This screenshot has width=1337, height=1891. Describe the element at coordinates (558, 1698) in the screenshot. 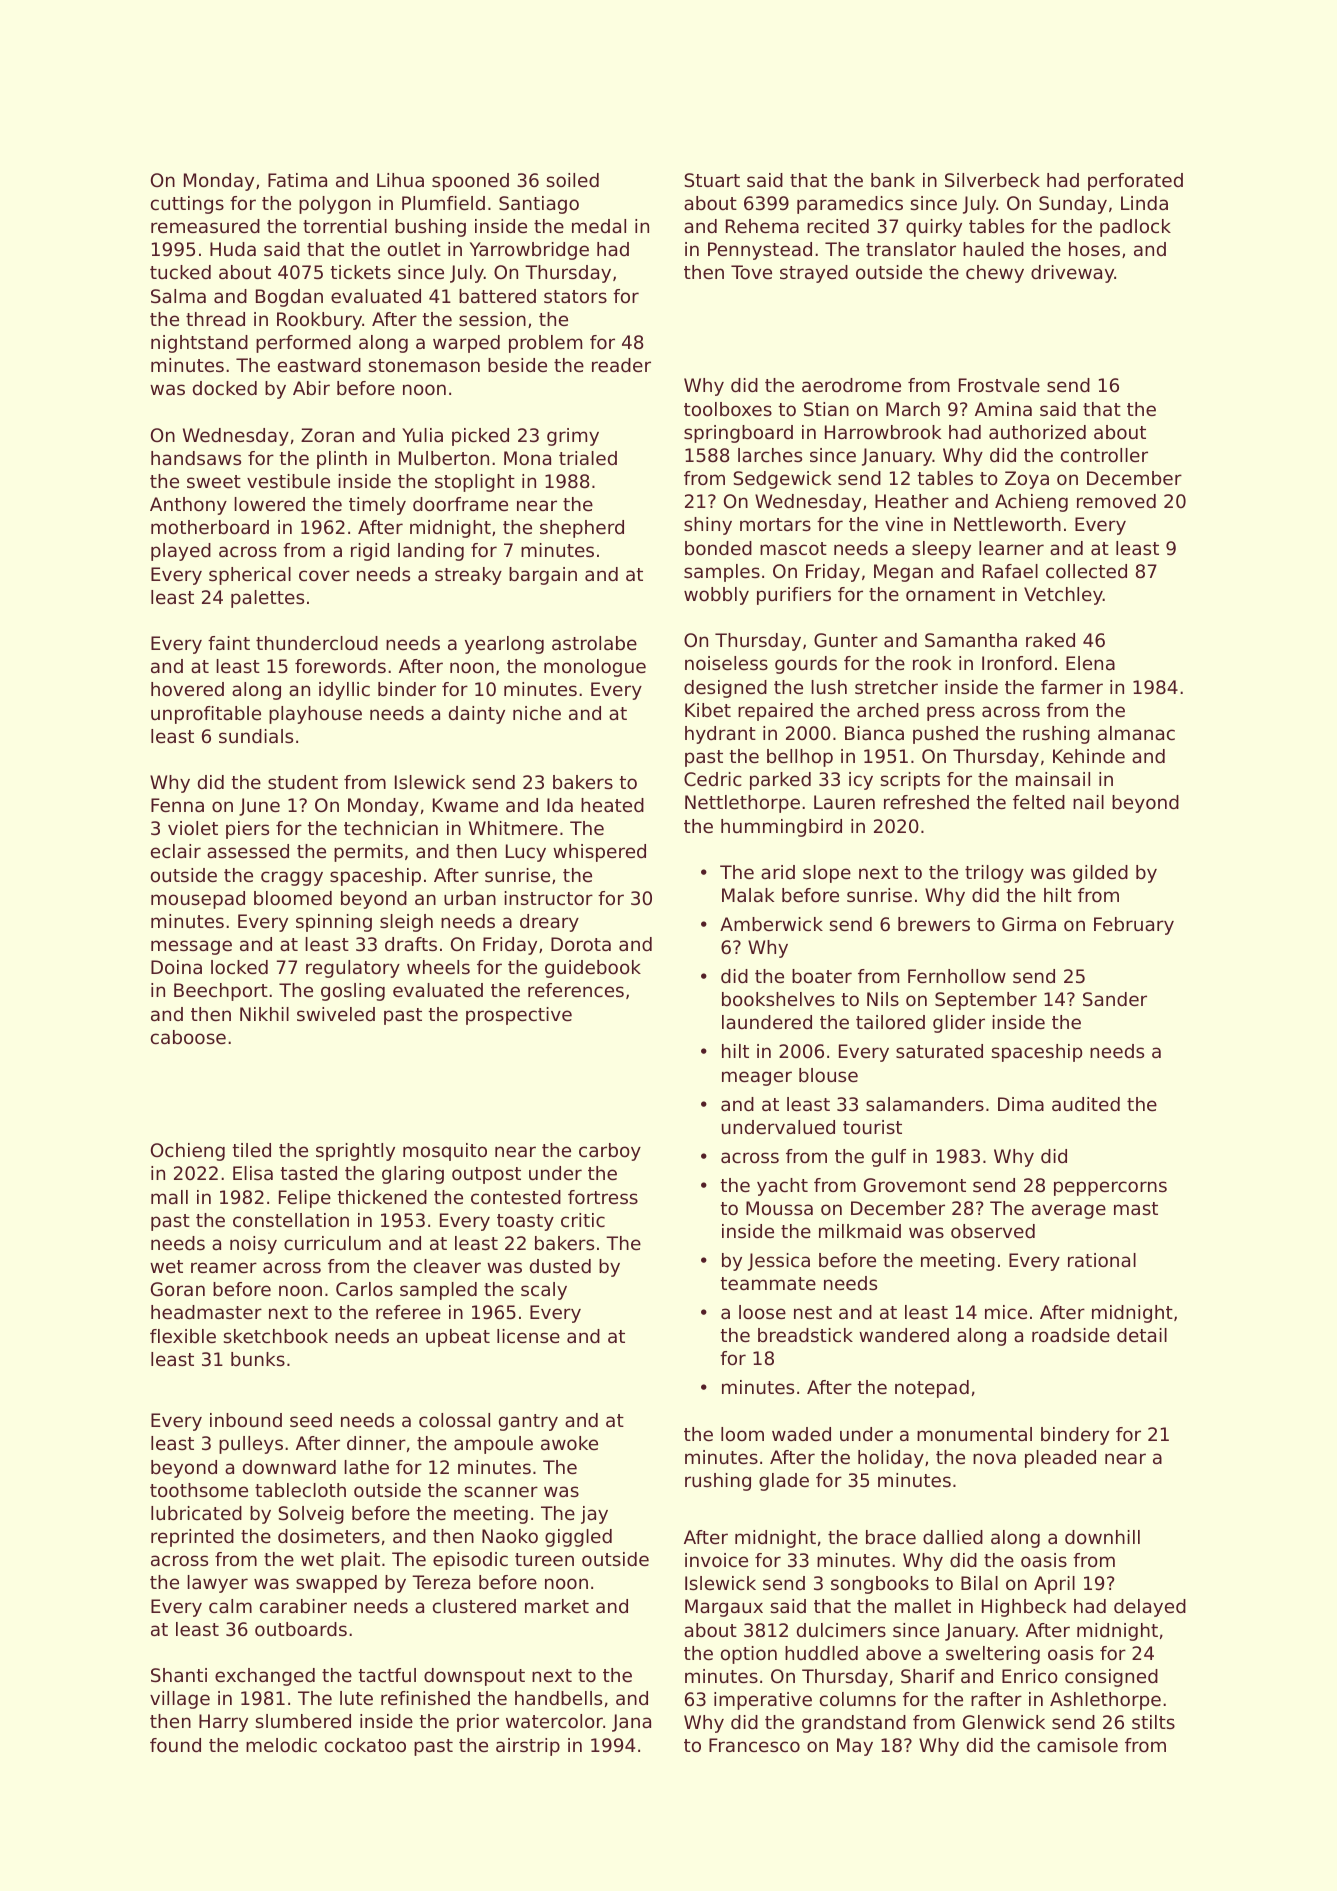

I see `handbells` at that location.
